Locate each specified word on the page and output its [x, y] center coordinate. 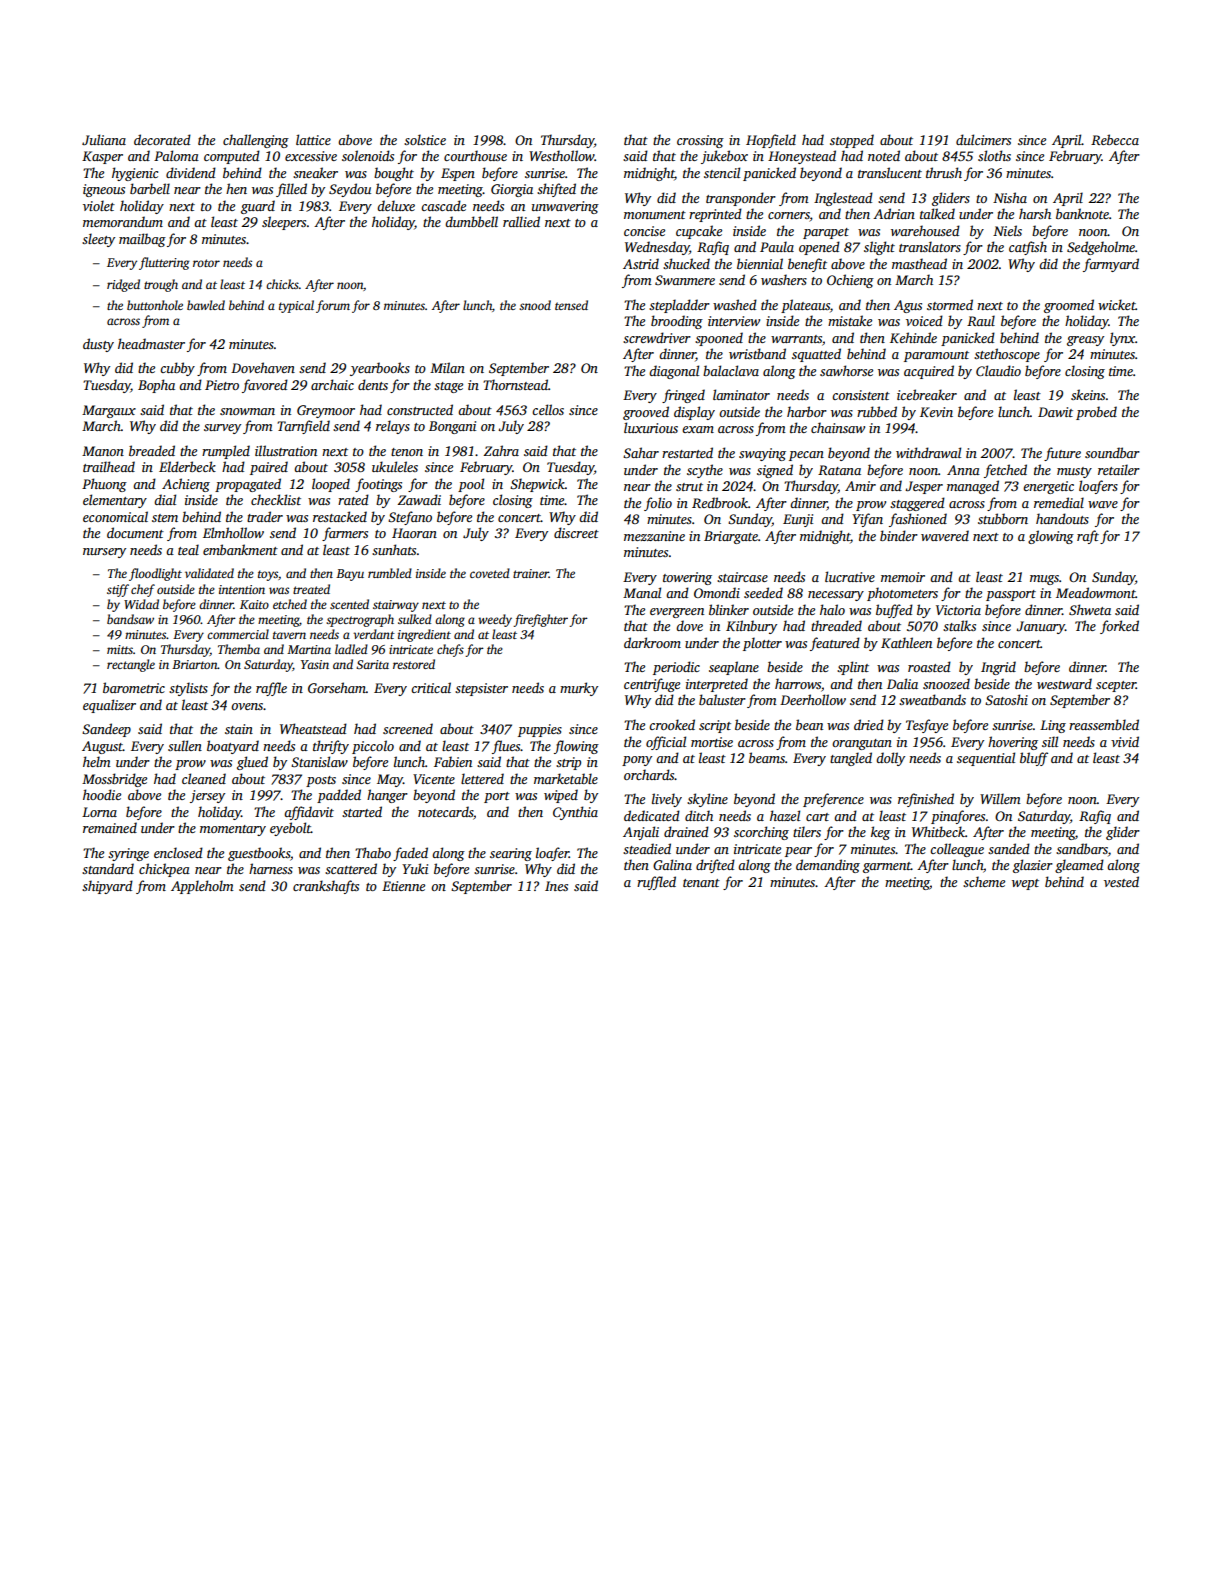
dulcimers [983, 139]
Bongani [452, 427]
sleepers [284, 223]
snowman [247, 411]
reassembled [1104, 724]
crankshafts [326, 887]
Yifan [867, 520]
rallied [521, 221]
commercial [238, 634]
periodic [676, 668]
